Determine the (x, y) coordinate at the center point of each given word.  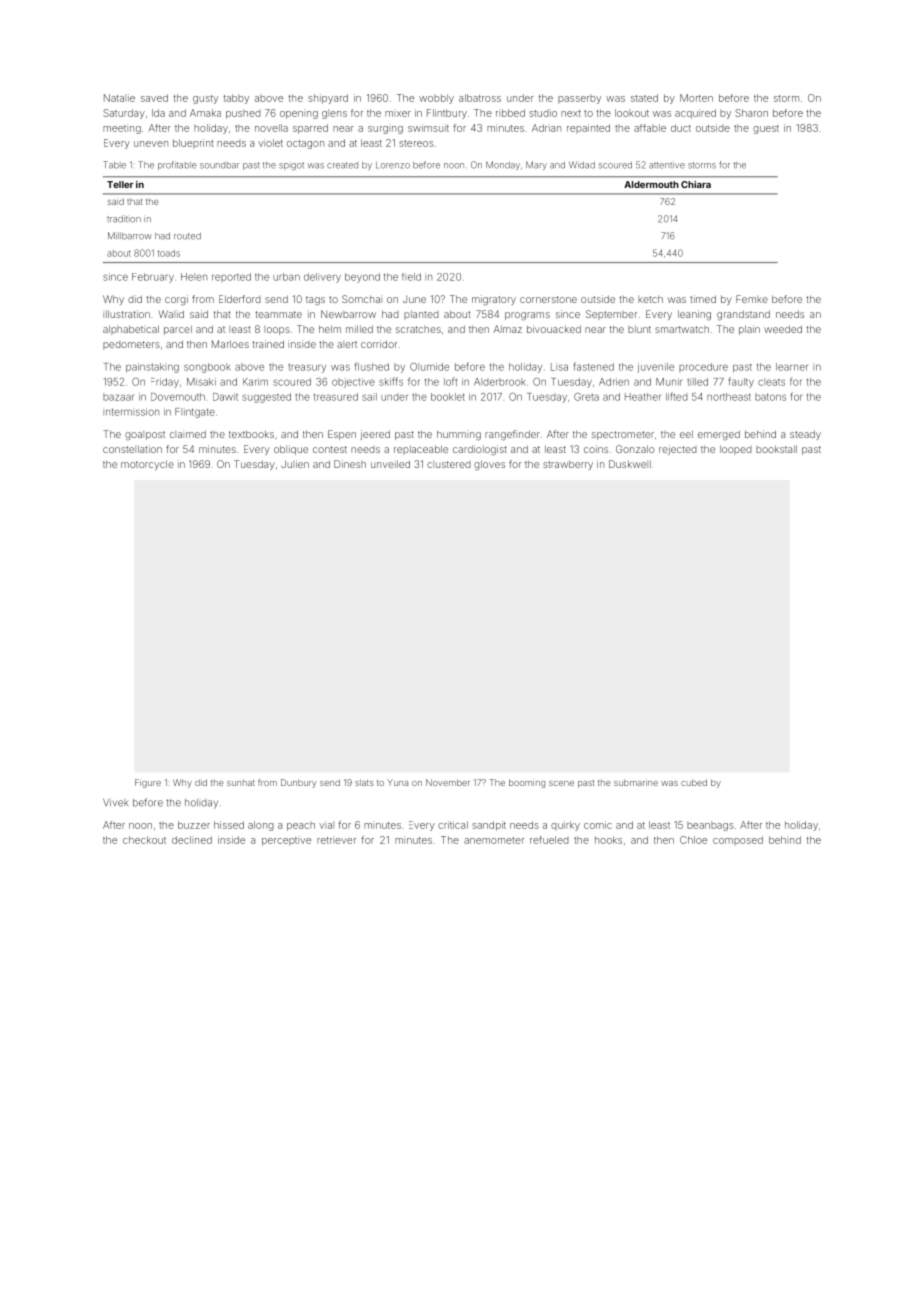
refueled (549, 840)
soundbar (219, 165)
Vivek (115, 803)
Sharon (751, 113)
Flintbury (447, 114)
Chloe (693, 840)
